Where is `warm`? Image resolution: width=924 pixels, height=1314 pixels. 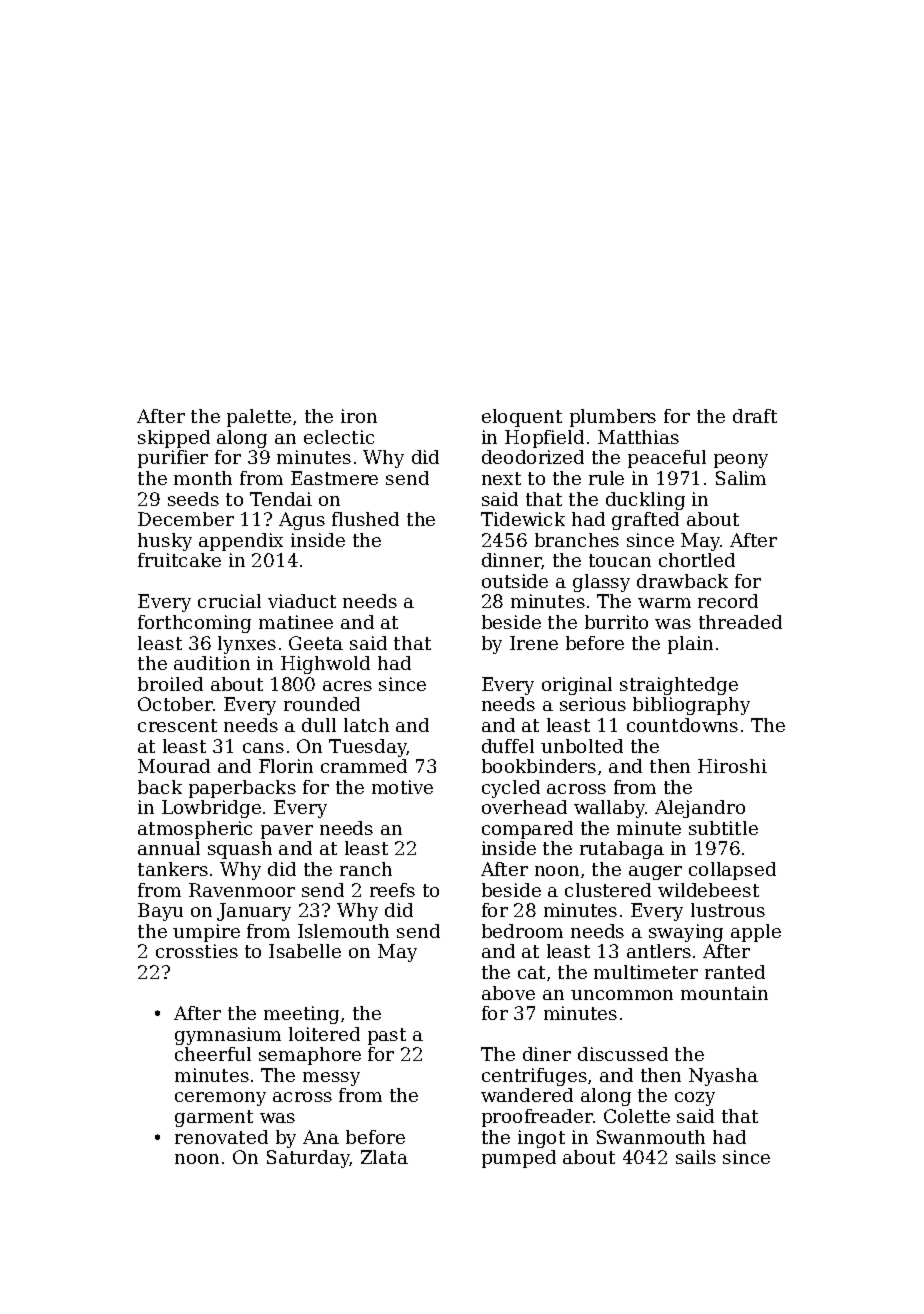
warm is located at coordinates (664, 603).
